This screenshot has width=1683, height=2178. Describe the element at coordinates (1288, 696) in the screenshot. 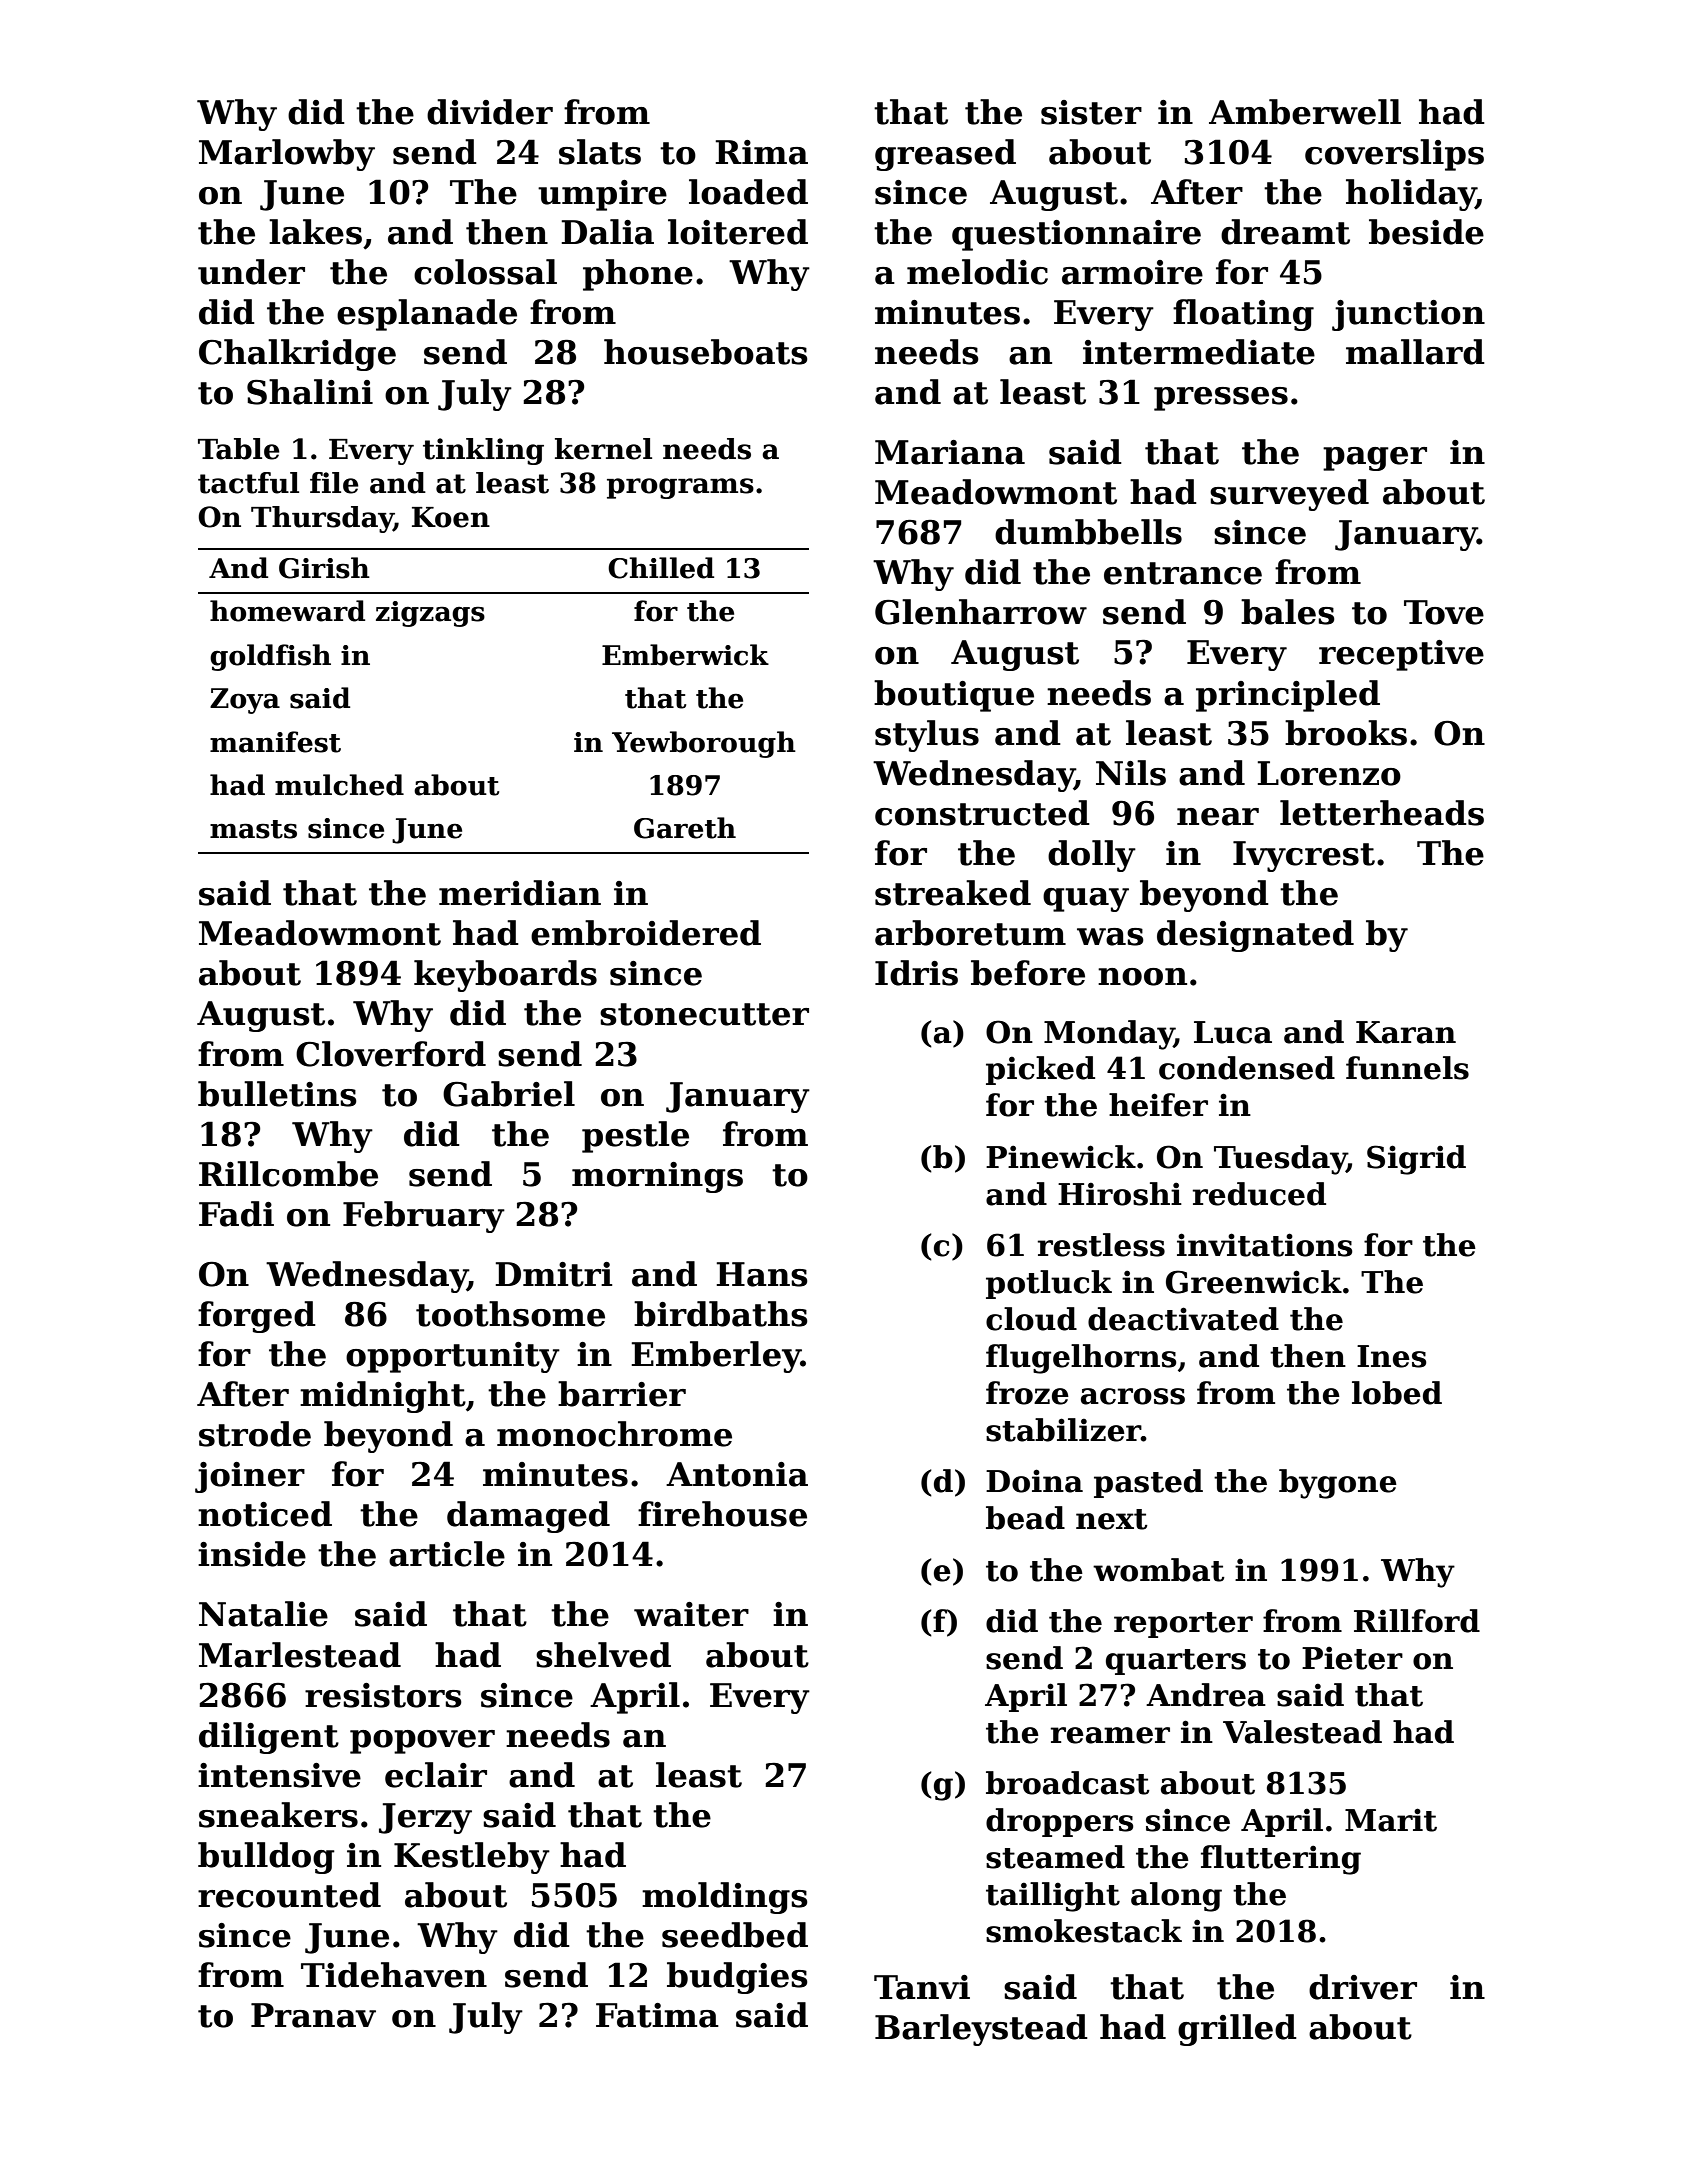

I see `principled` at that location.
